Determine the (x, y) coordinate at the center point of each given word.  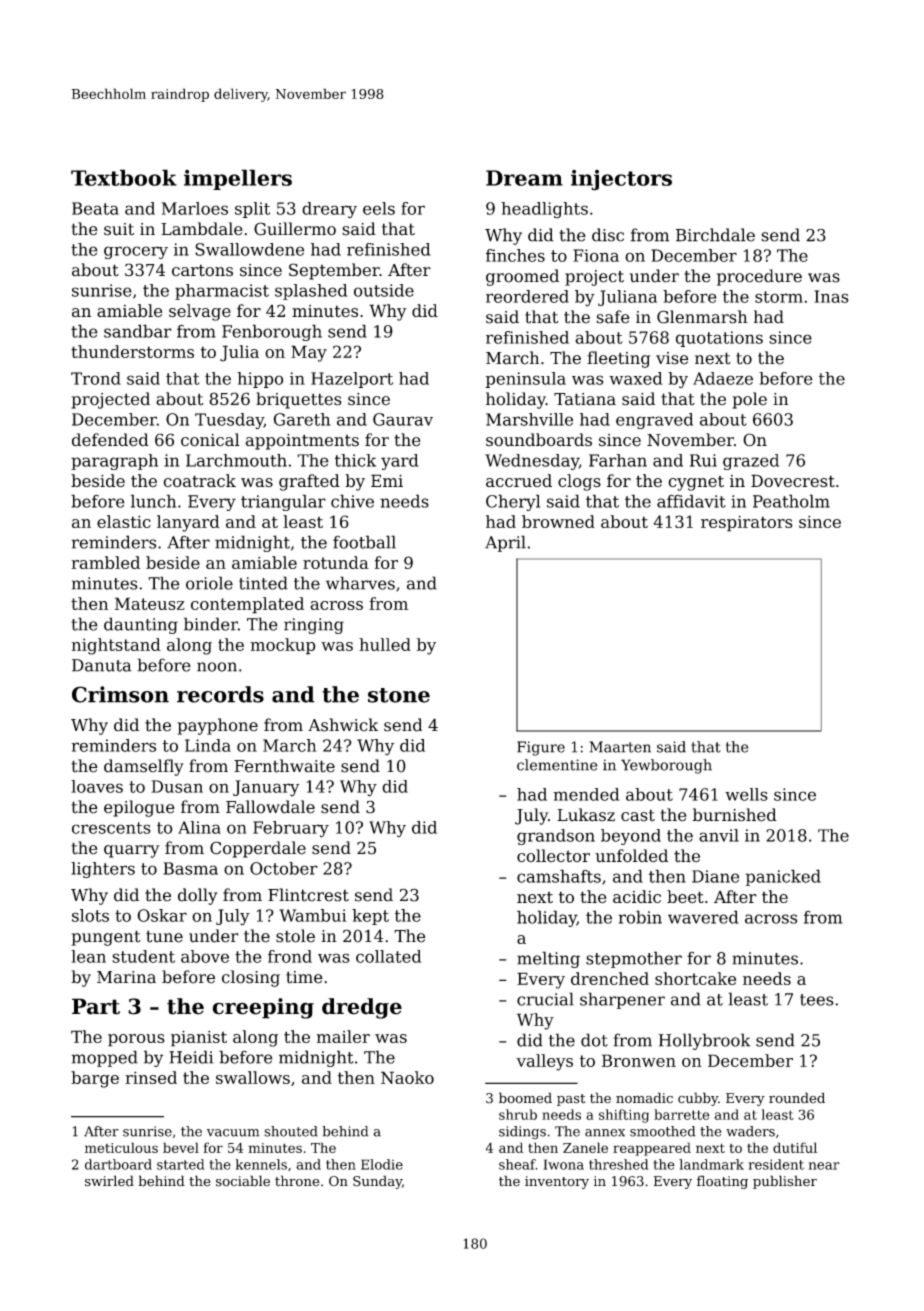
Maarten (620, 747)
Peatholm (791, 501)
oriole (209, 583)
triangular (283, 502)
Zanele (585, 1147)
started (181, 1164)
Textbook (124, 177)
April (505, 543)
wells (746, 794)
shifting (624, 1116)
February (291, 829)
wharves (360, 583)
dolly (198, 896)
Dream (524, 178)
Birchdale (715, 235)
